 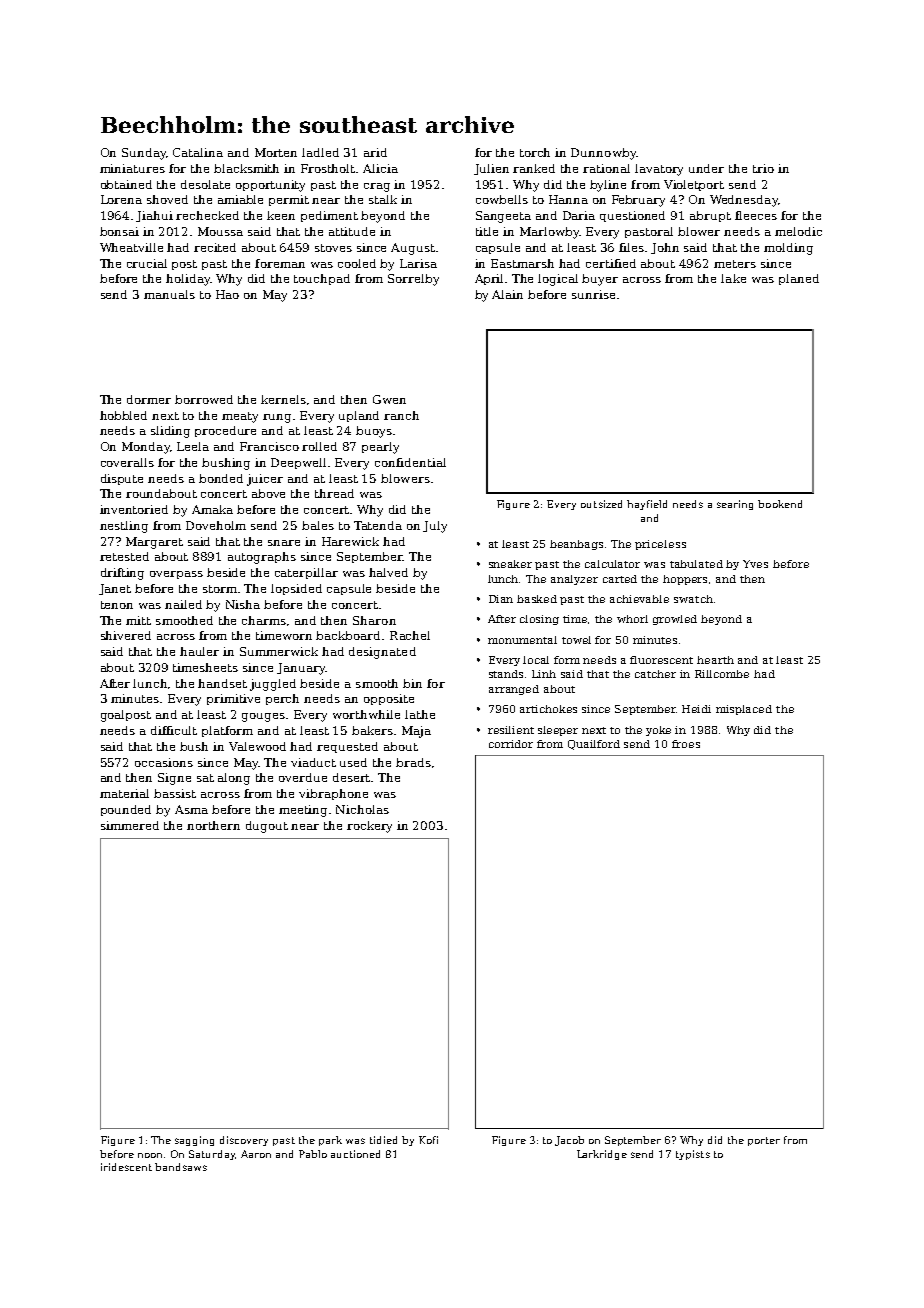 What do you see at coordinates (576, 545) in the screenshot?
I see `beanbags` at bounding box center [576, 545].
